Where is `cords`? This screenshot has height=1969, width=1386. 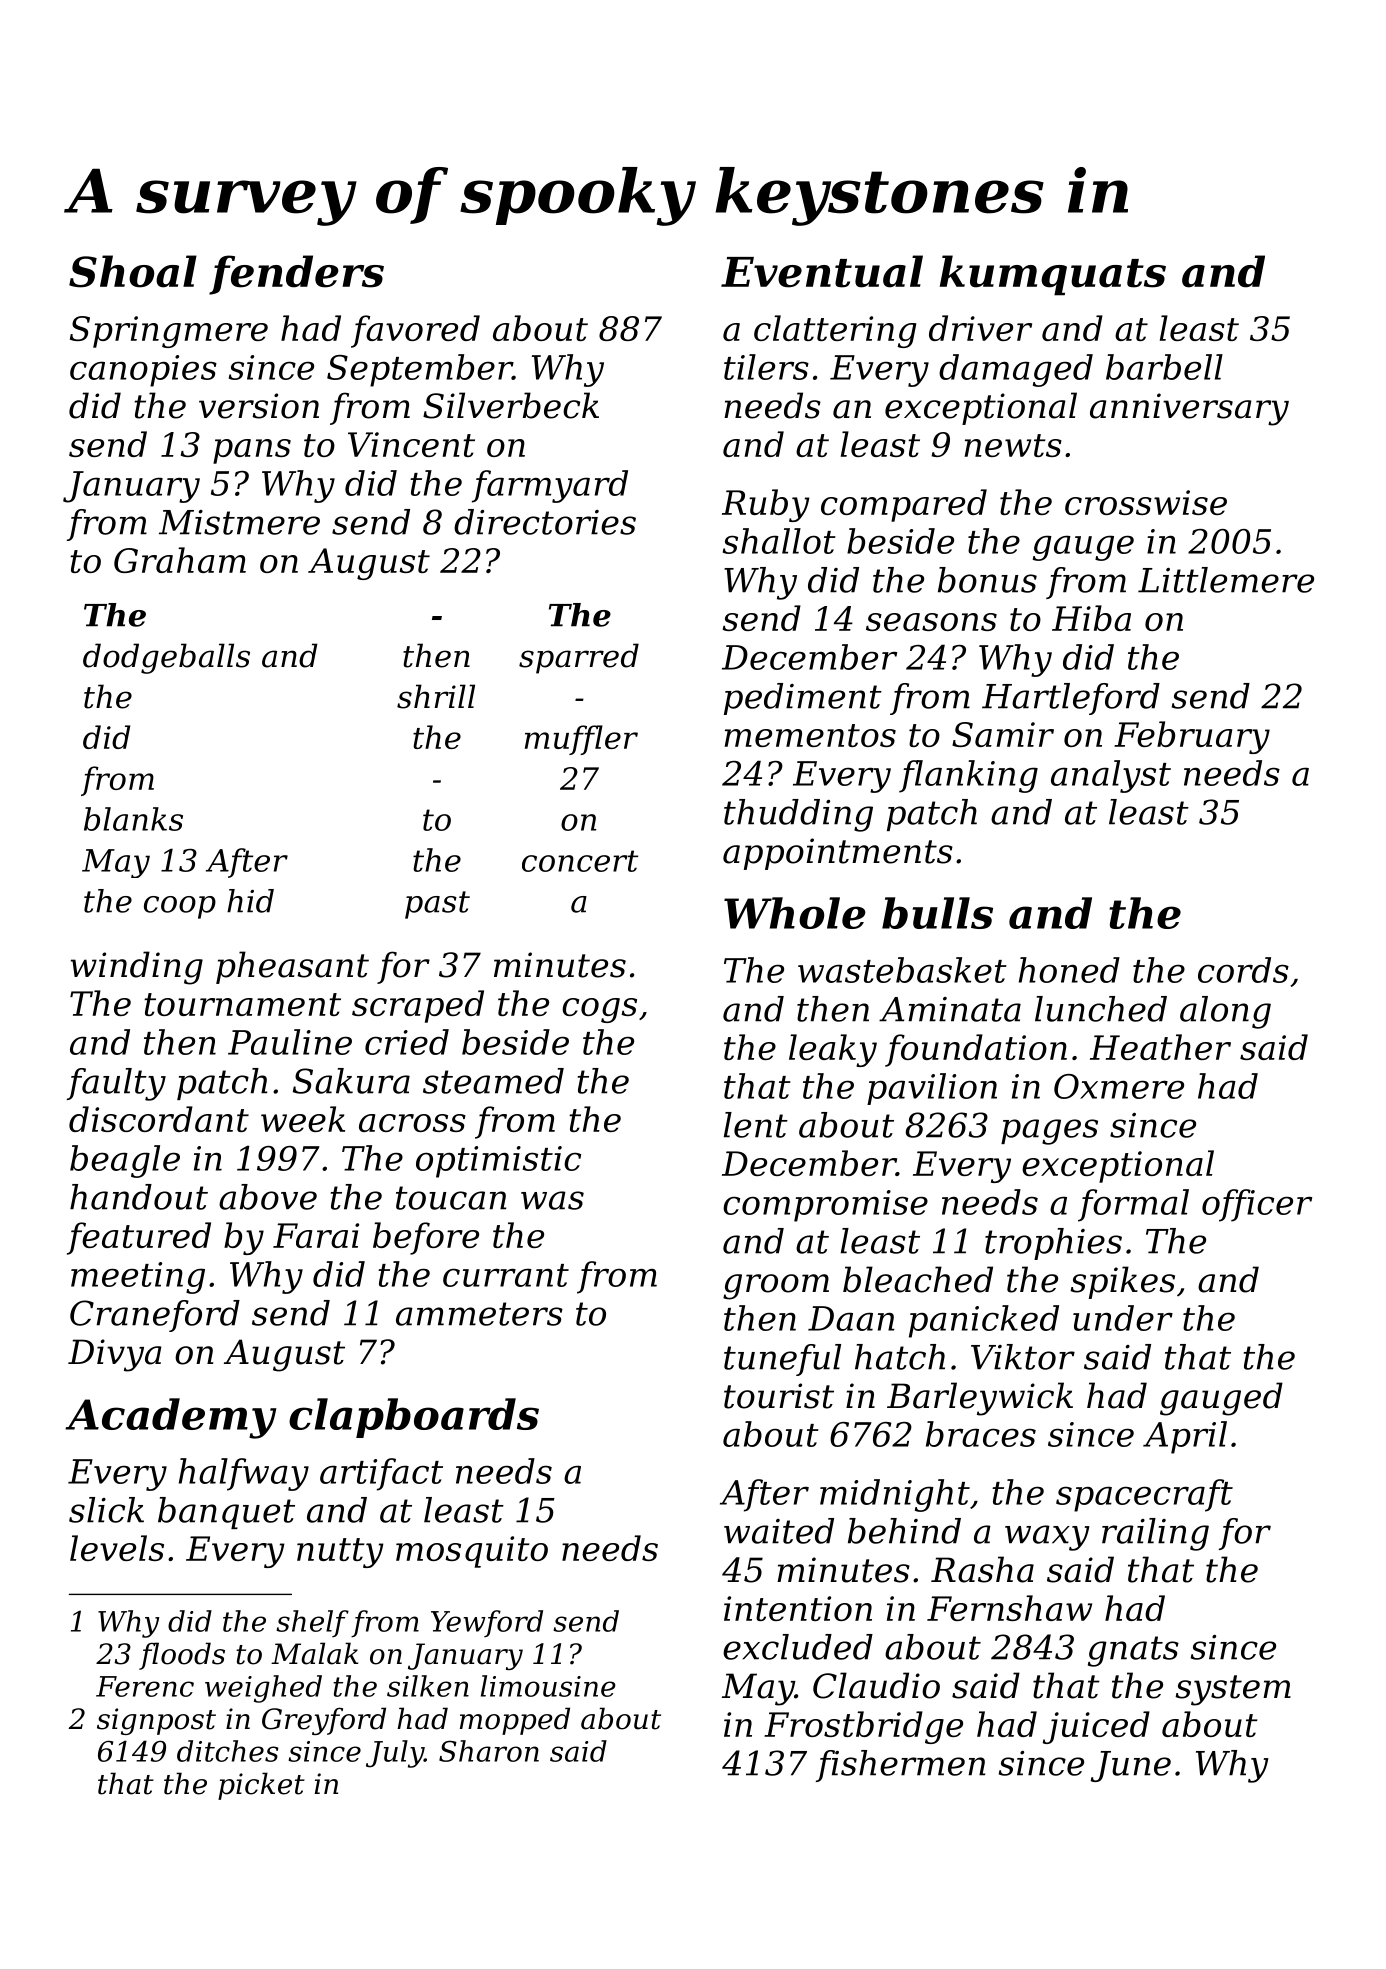
cords is located at coordinates (1243, 970).
